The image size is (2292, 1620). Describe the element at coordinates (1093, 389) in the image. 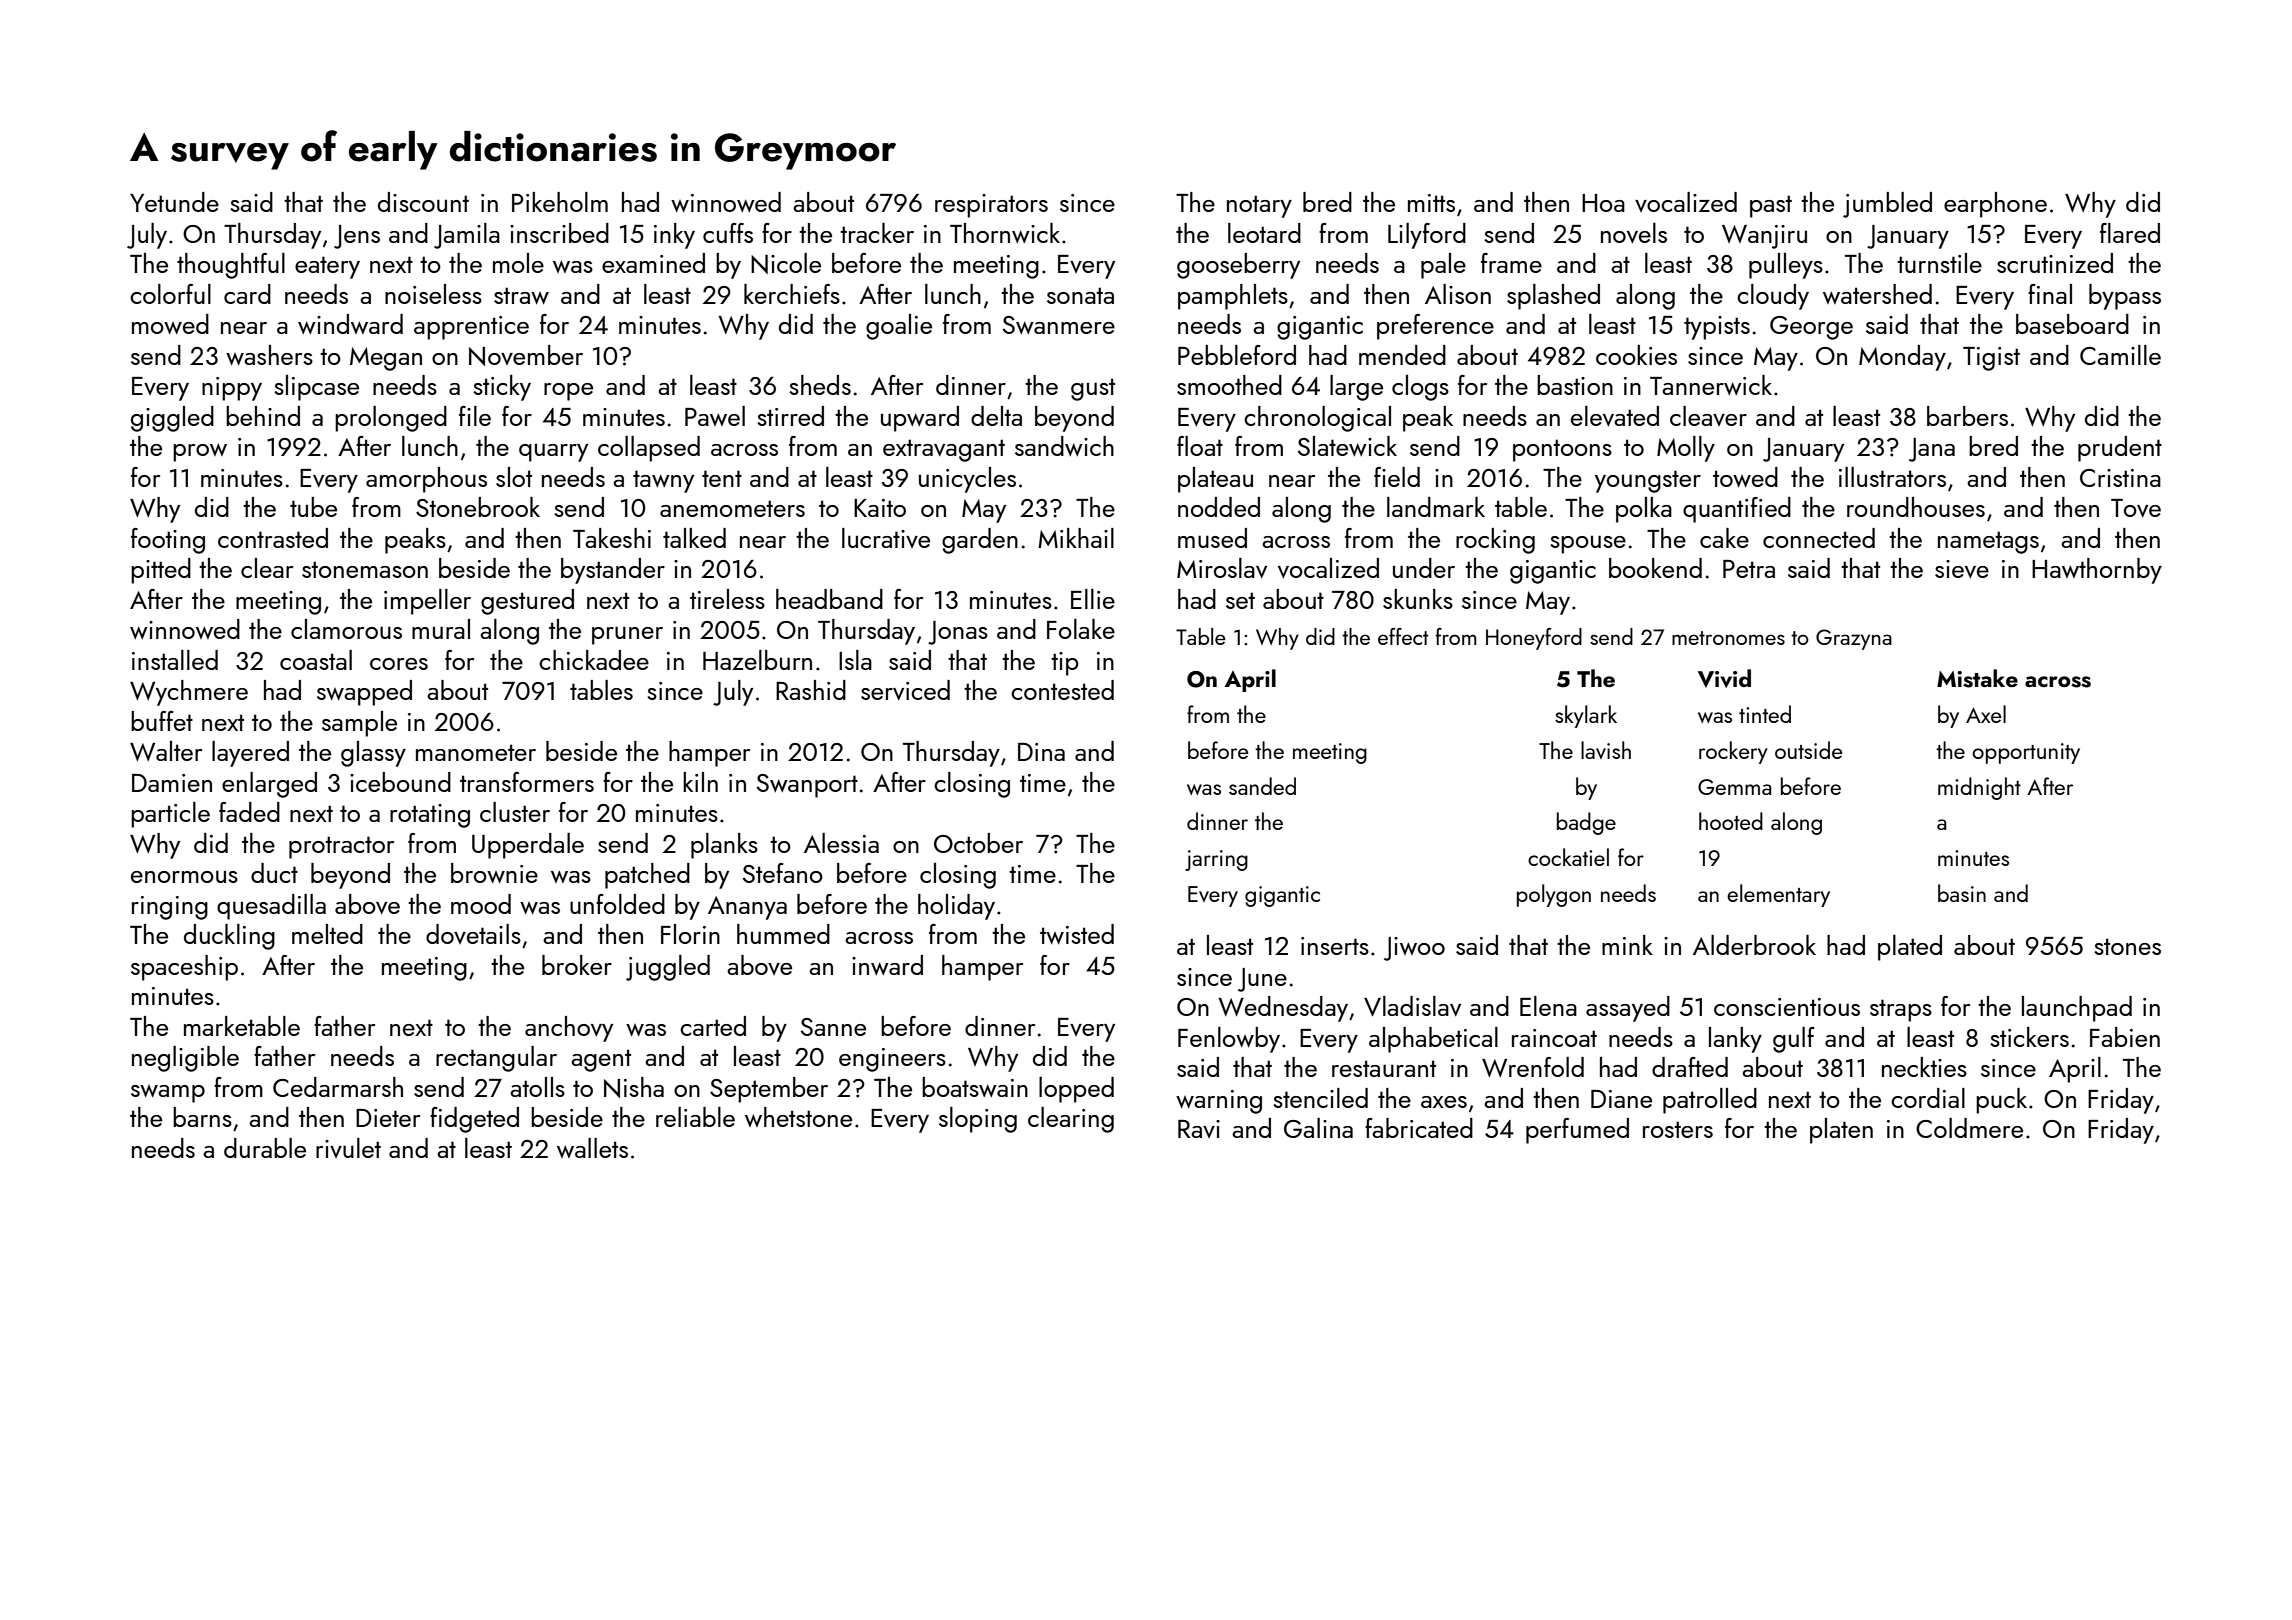

I see `gust` at that location.
